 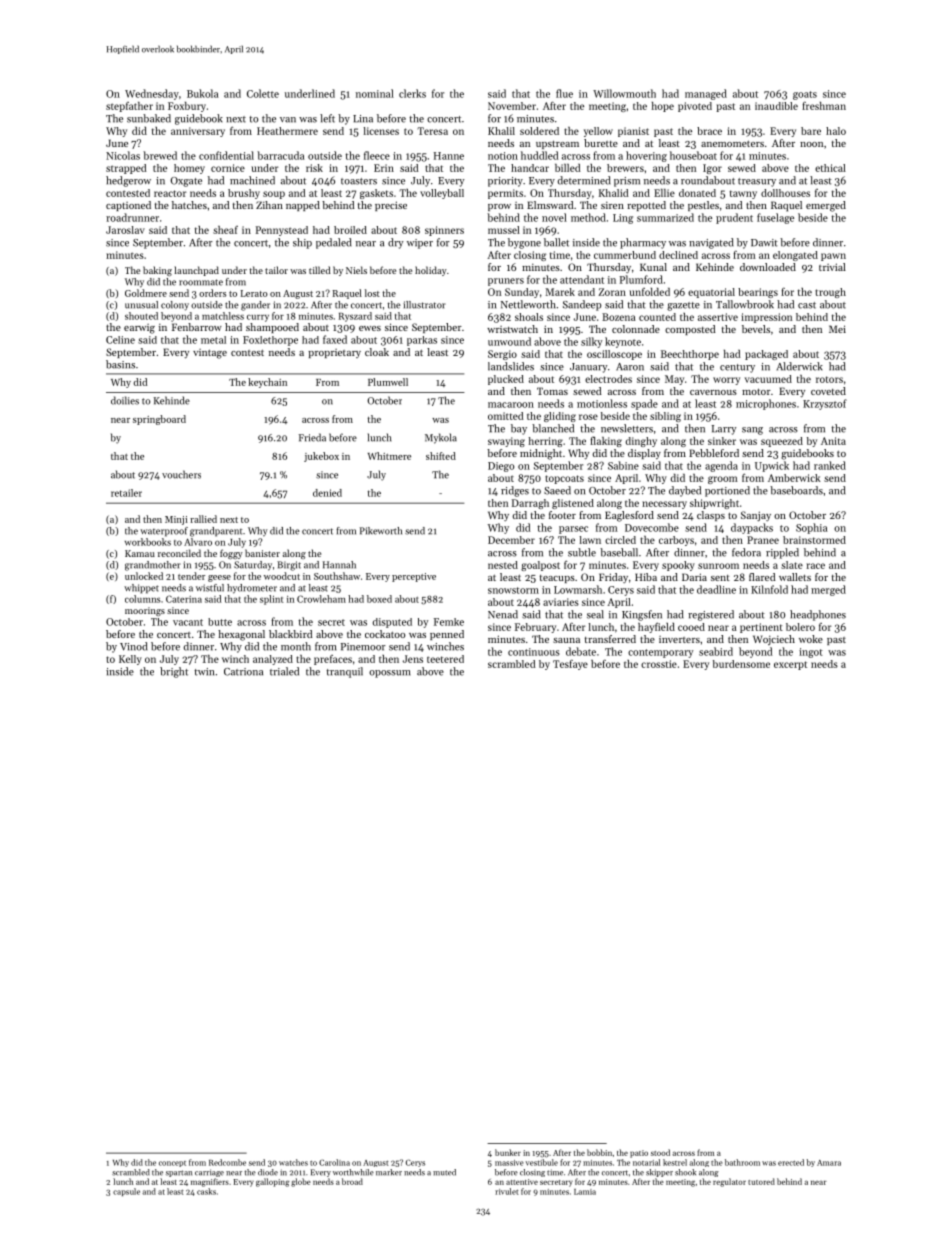 What do you see at coordinates (203, 93) in the image?
I see `Bukola` at bounding box center [203, 93].
